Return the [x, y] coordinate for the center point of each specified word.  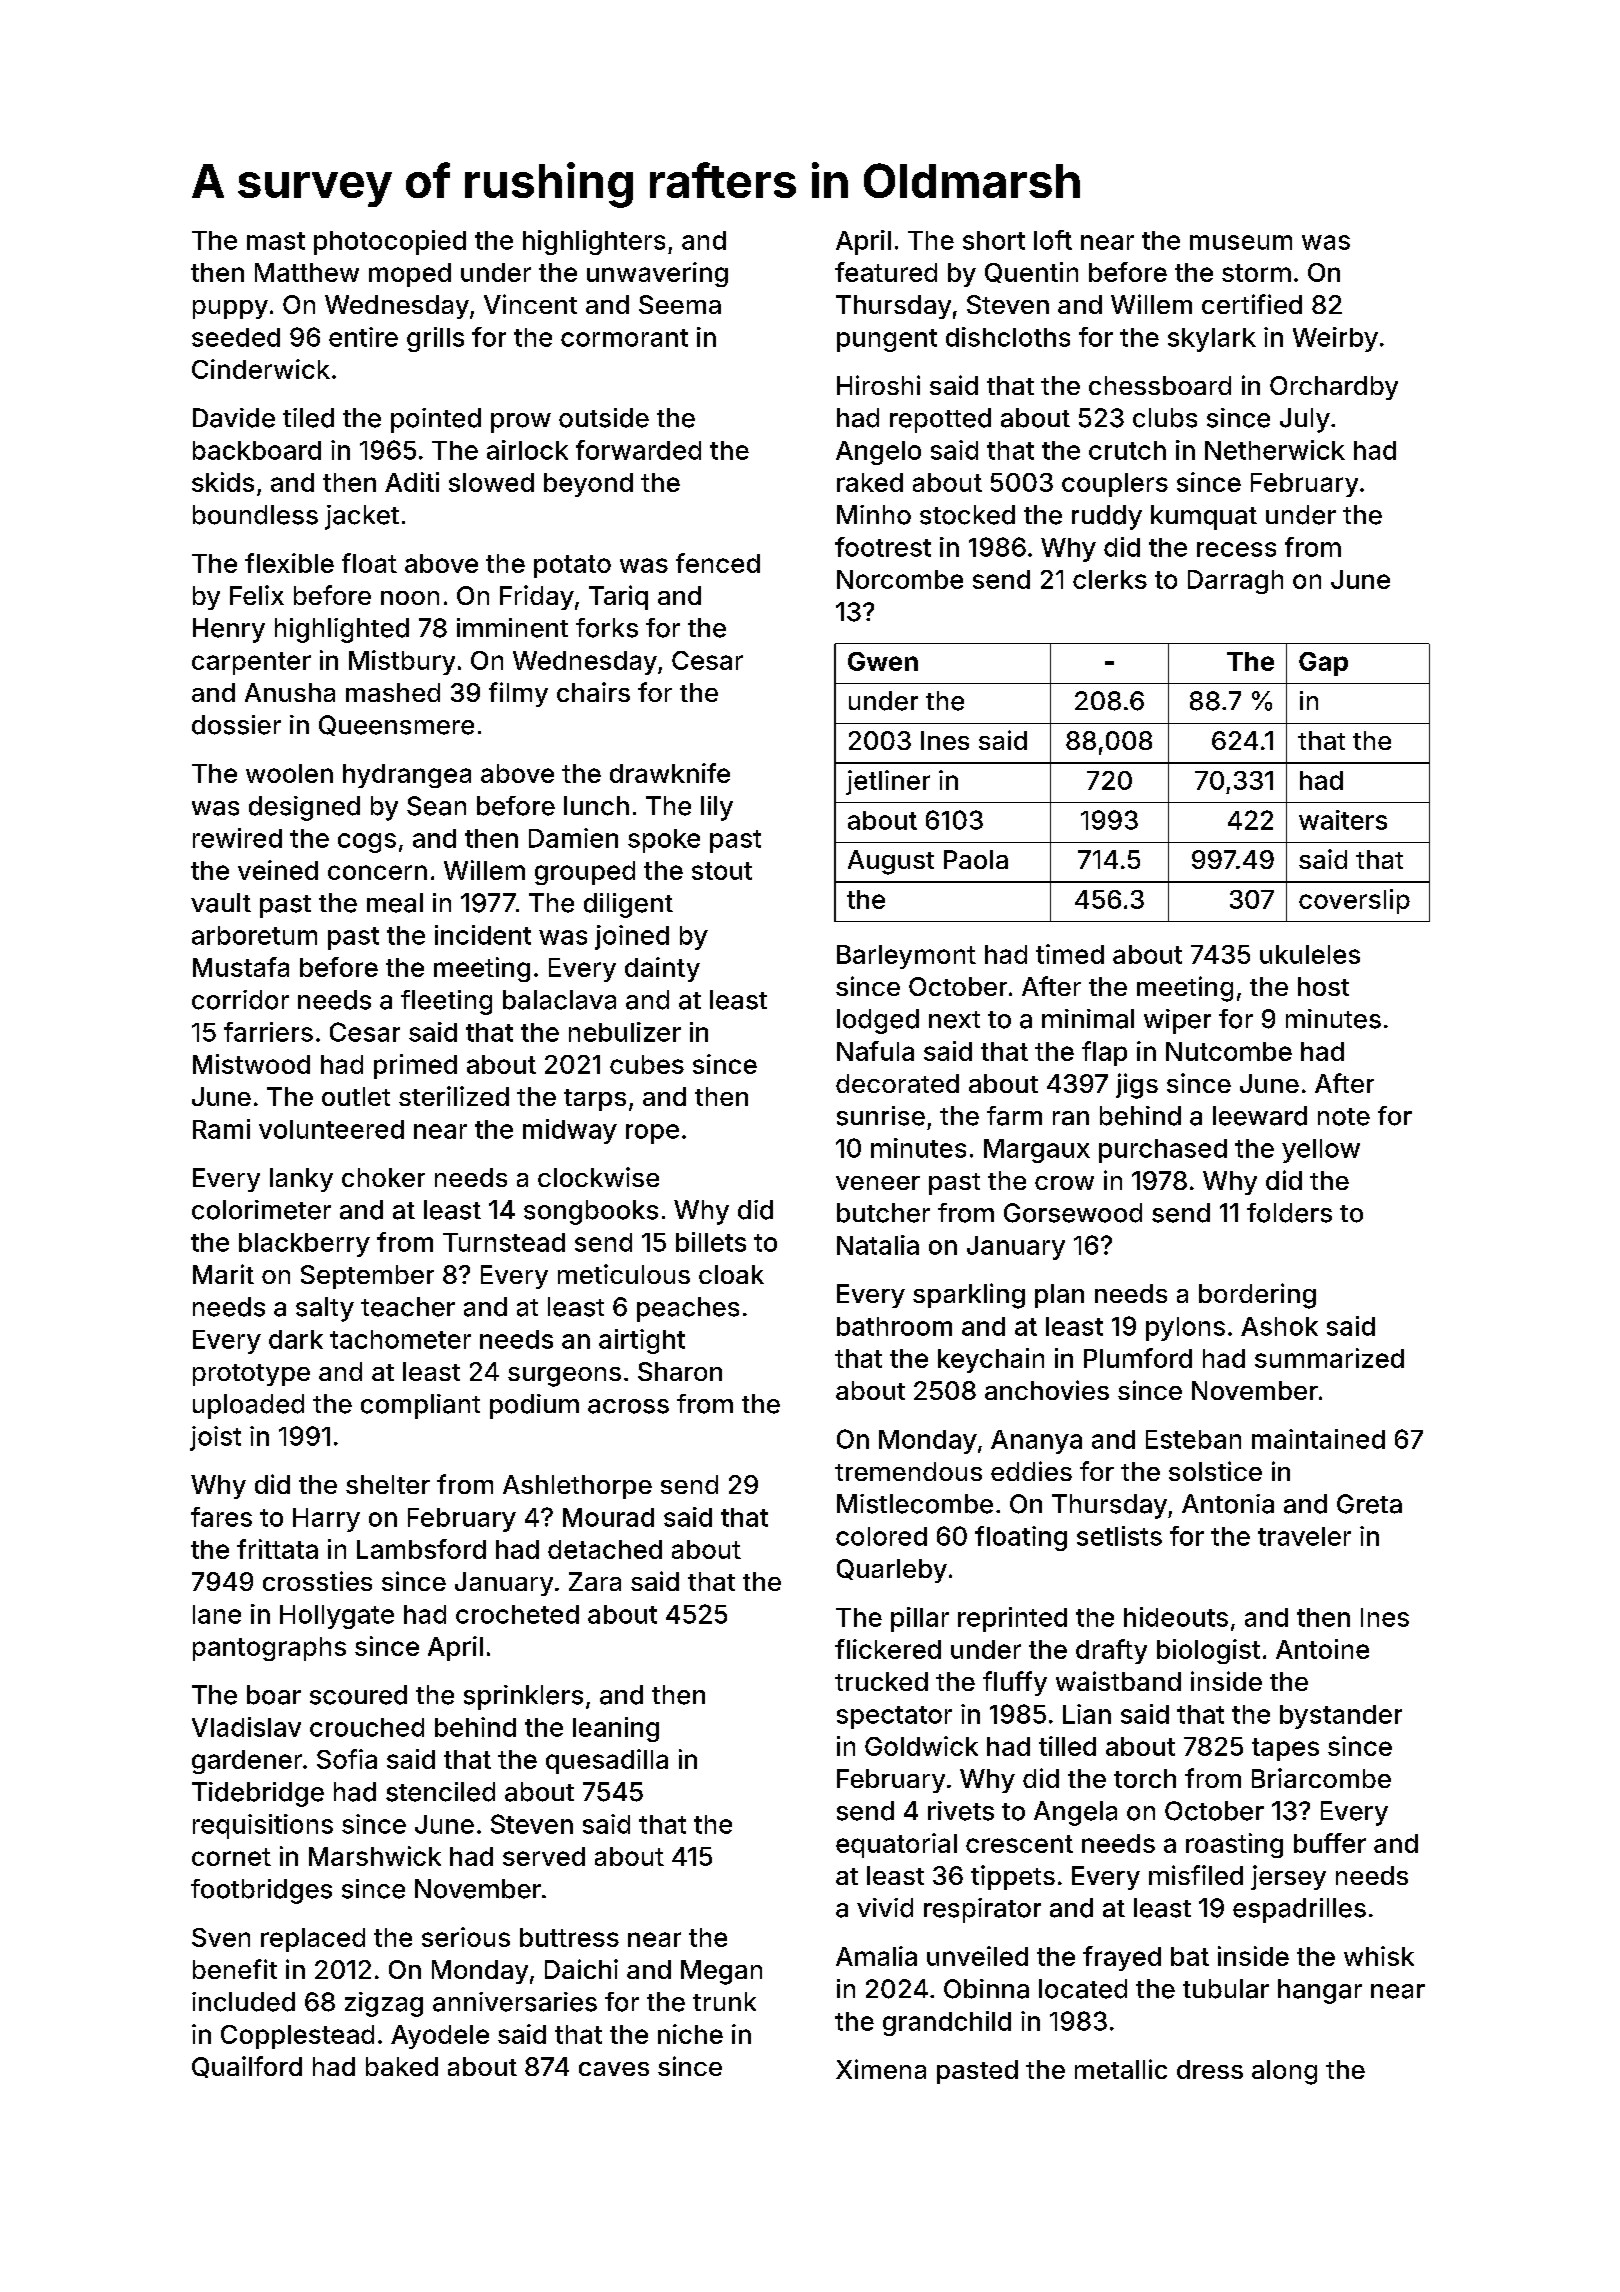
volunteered [331, 1129]
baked [402, 2066]
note [1344, 1117]
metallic [1121, 2069]
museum [1241, 242]
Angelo [878, 453]
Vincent [530, 304]
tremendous [908, 1471]
